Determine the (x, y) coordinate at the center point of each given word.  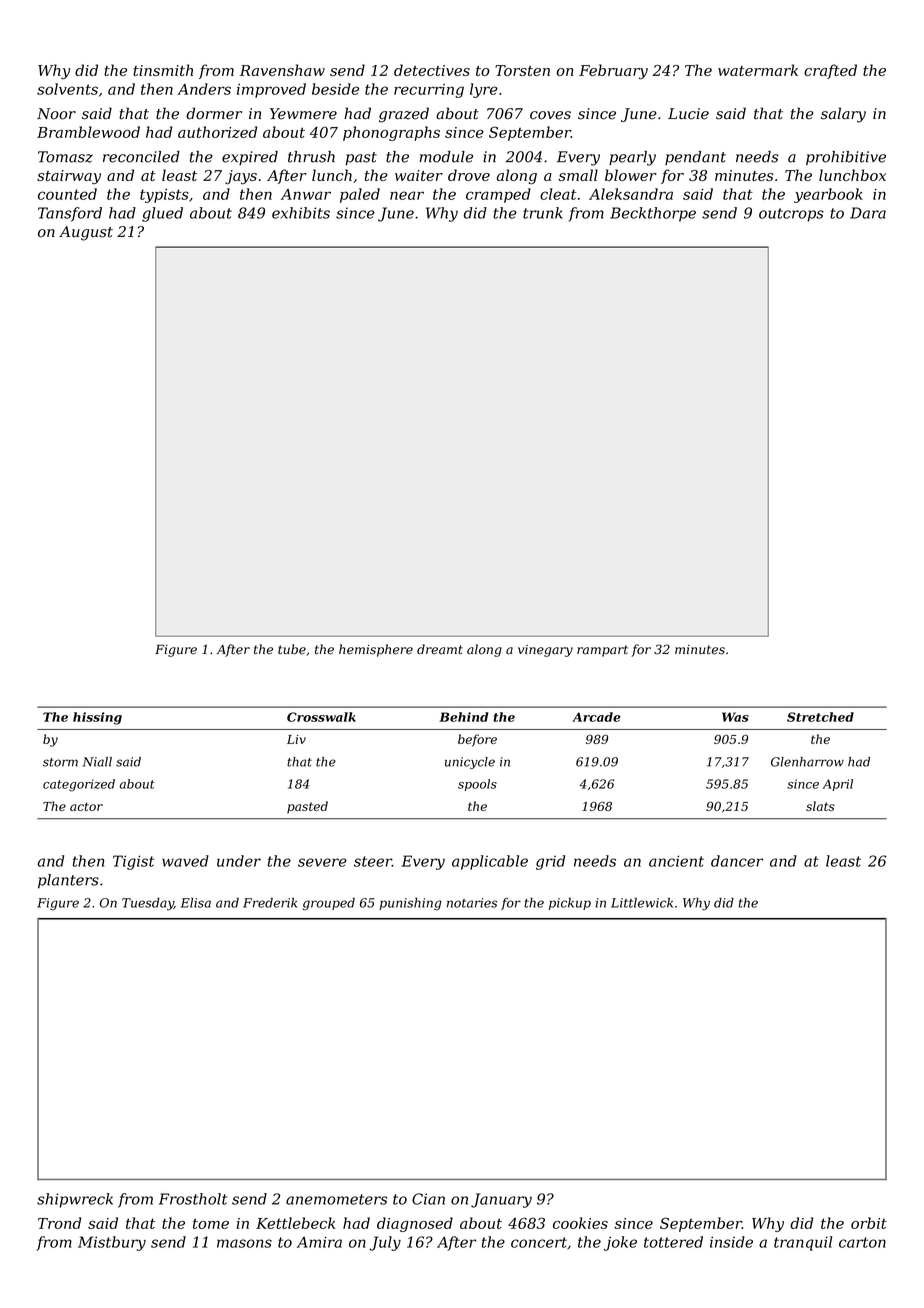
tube (292, 649)
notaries (472, 903)
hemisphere (376, 650)
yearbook (828, 195)
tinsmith (163, 70)
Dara (868, 213)
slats (820, 806)
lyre (484, 90)
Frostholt (193, 1199)
